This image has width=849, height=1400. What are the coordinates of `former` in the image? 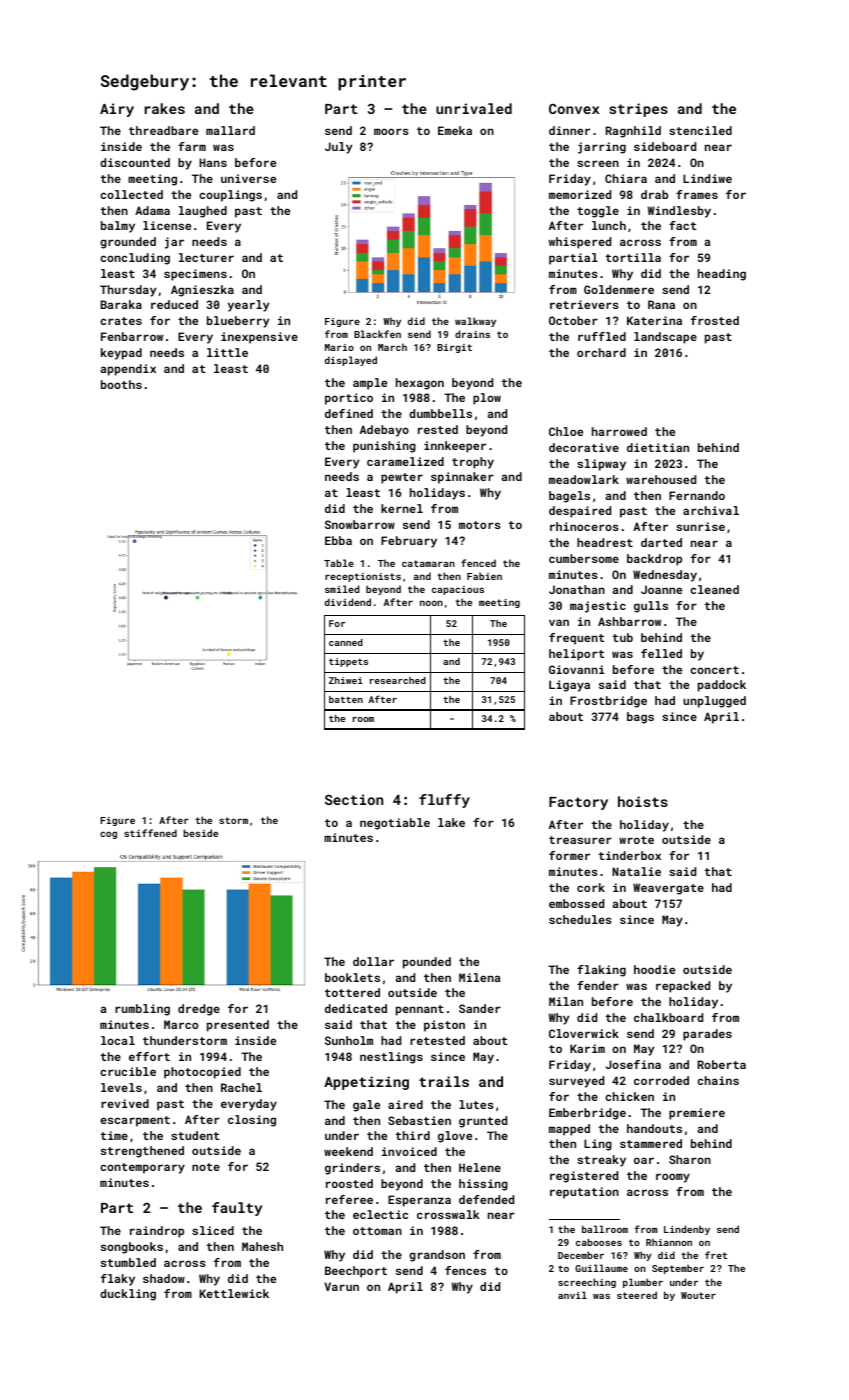 It's located at (569, 855).
